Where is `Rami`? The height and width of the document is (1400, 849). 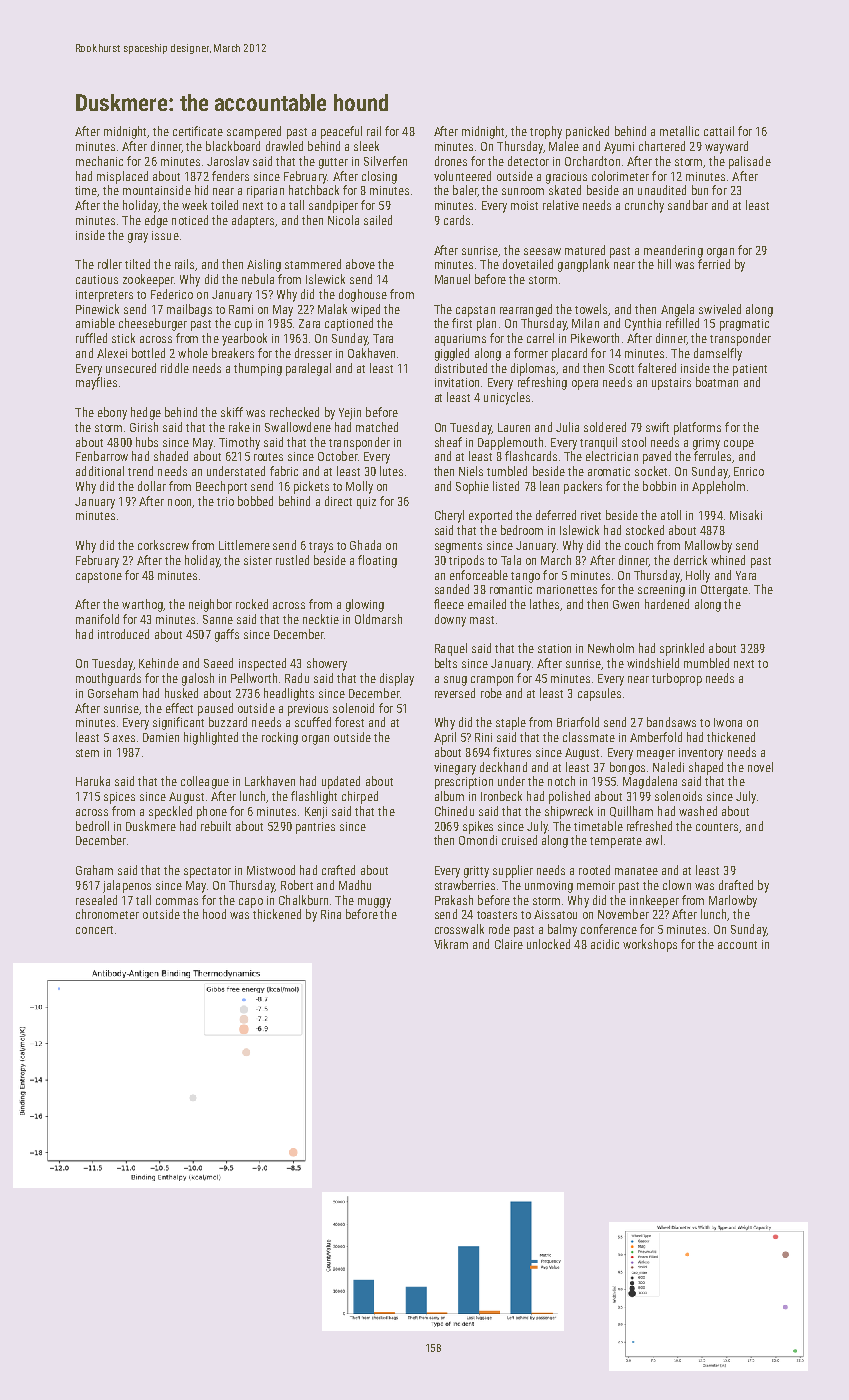 Rami is located at coordinates (241, 309).
